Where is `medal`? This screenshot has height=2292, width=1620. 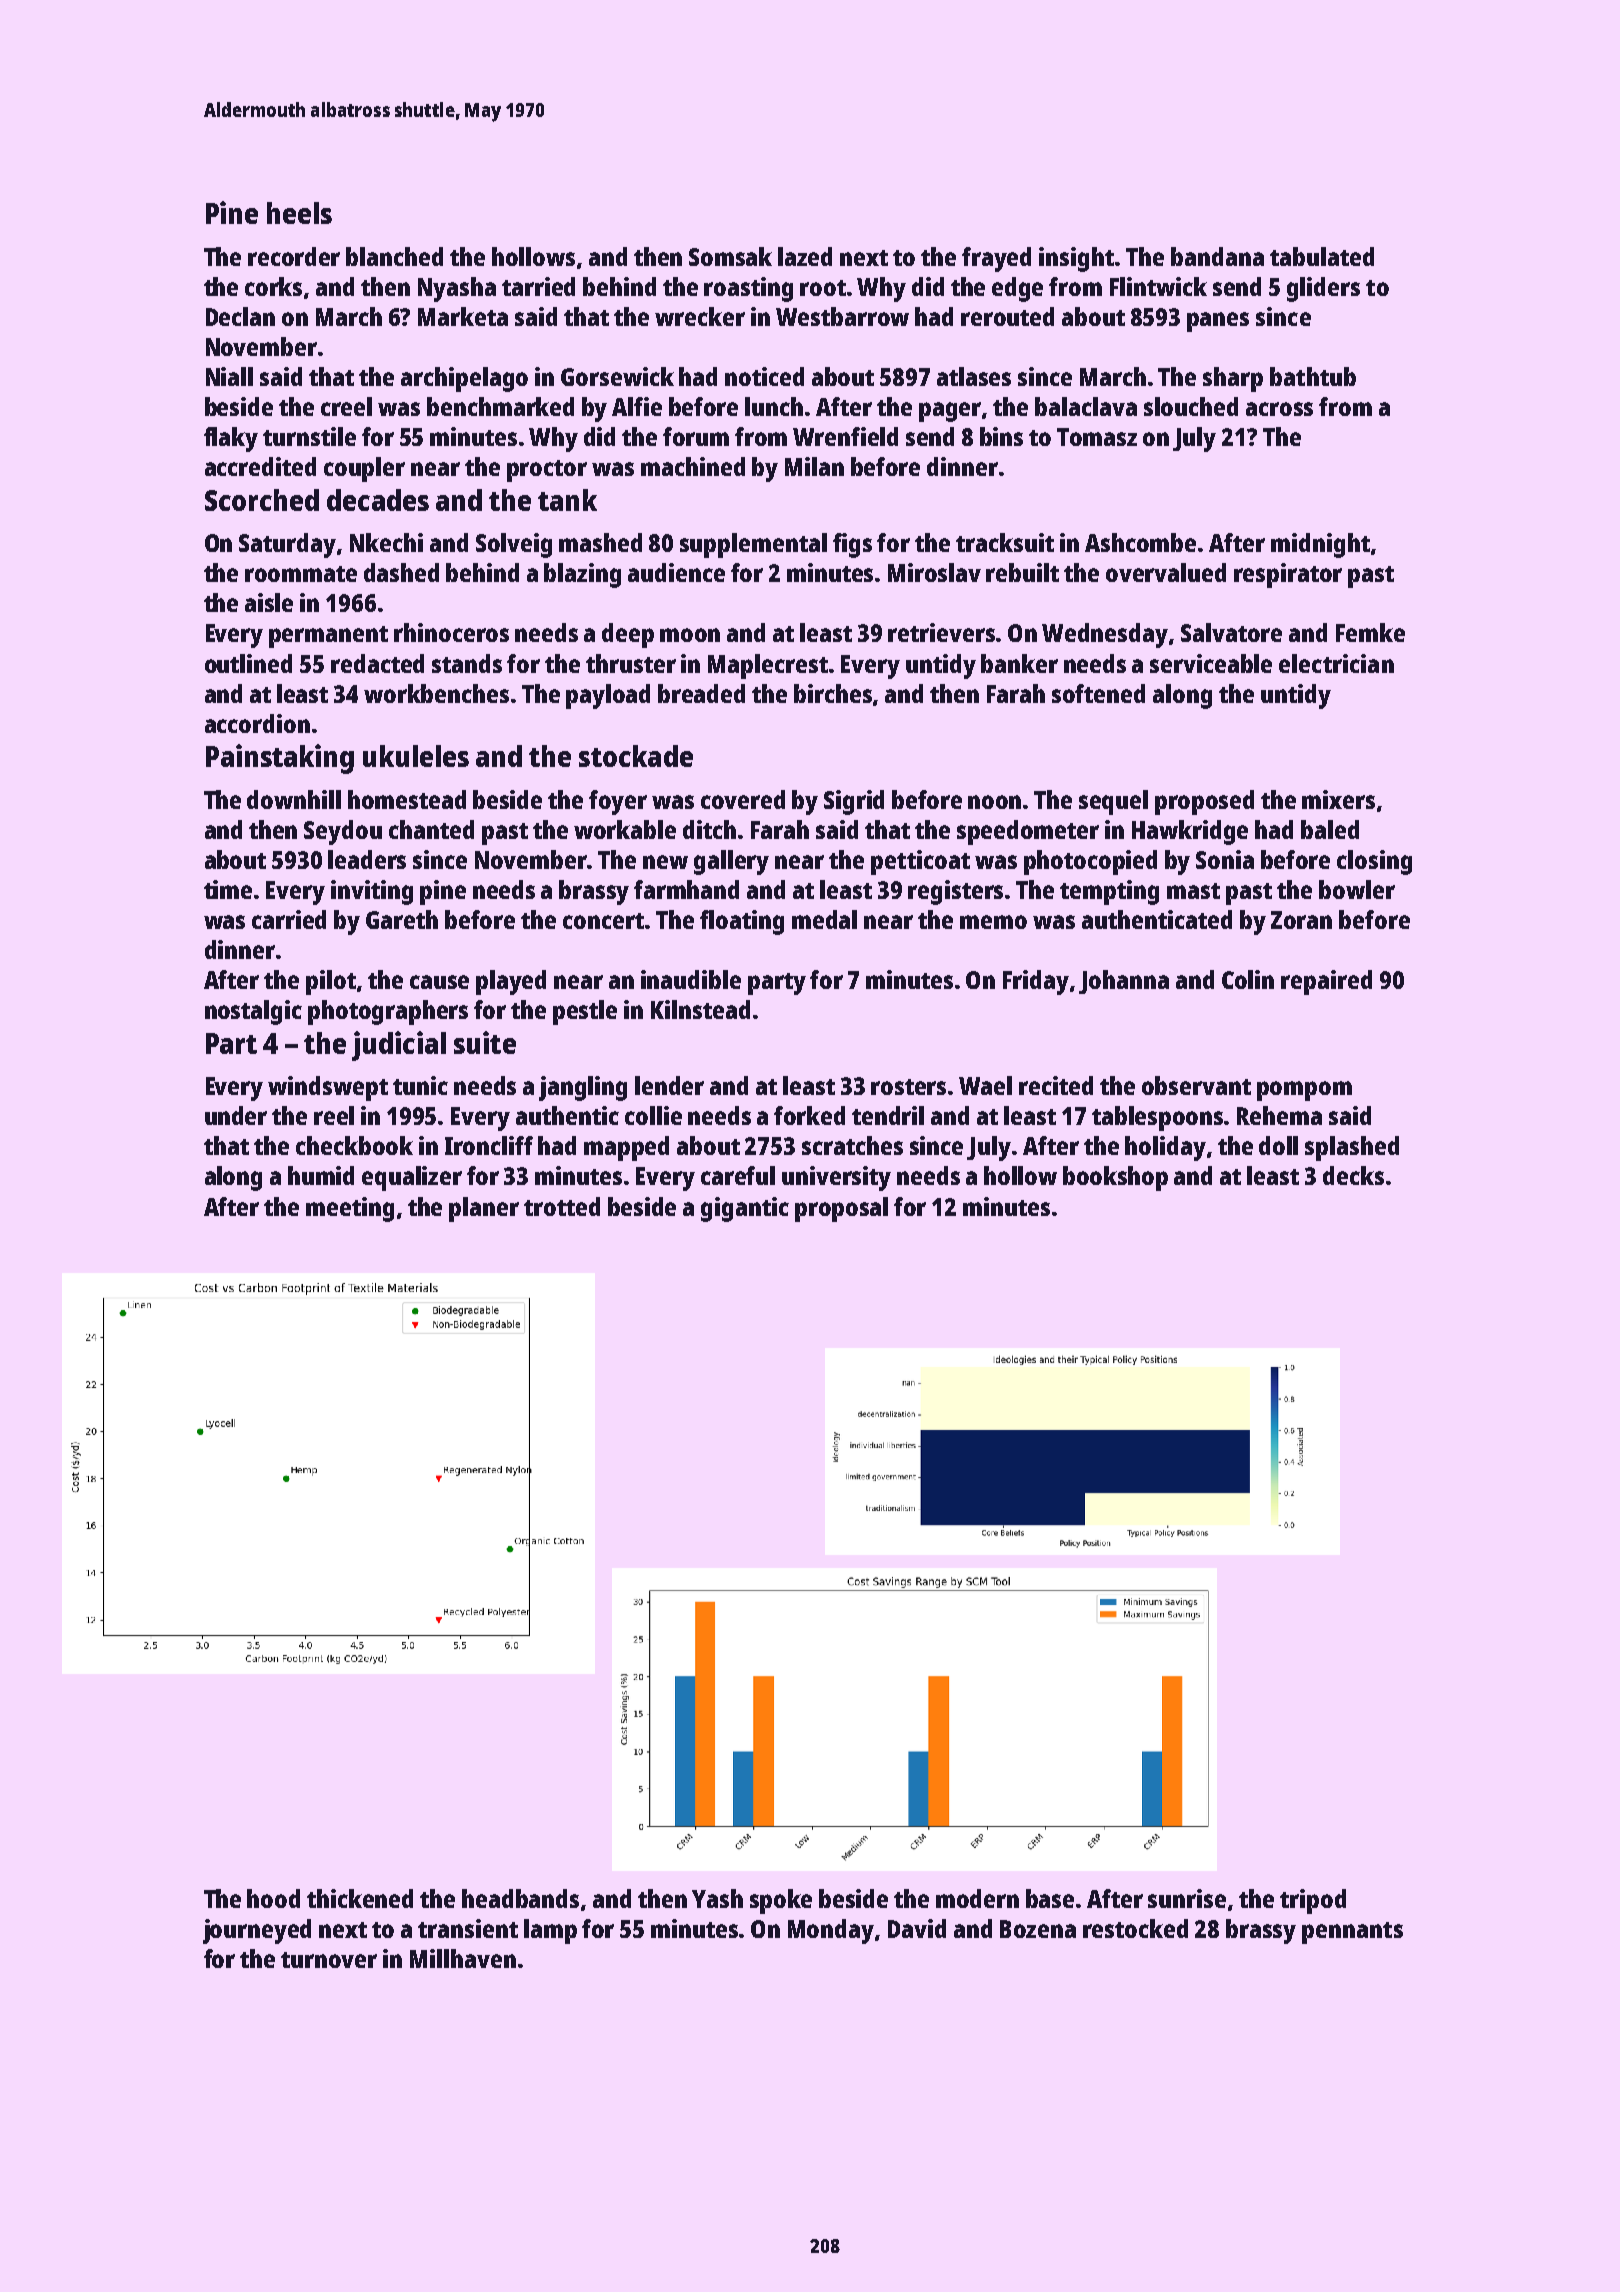 medal is located at coordinates (824, 919).
